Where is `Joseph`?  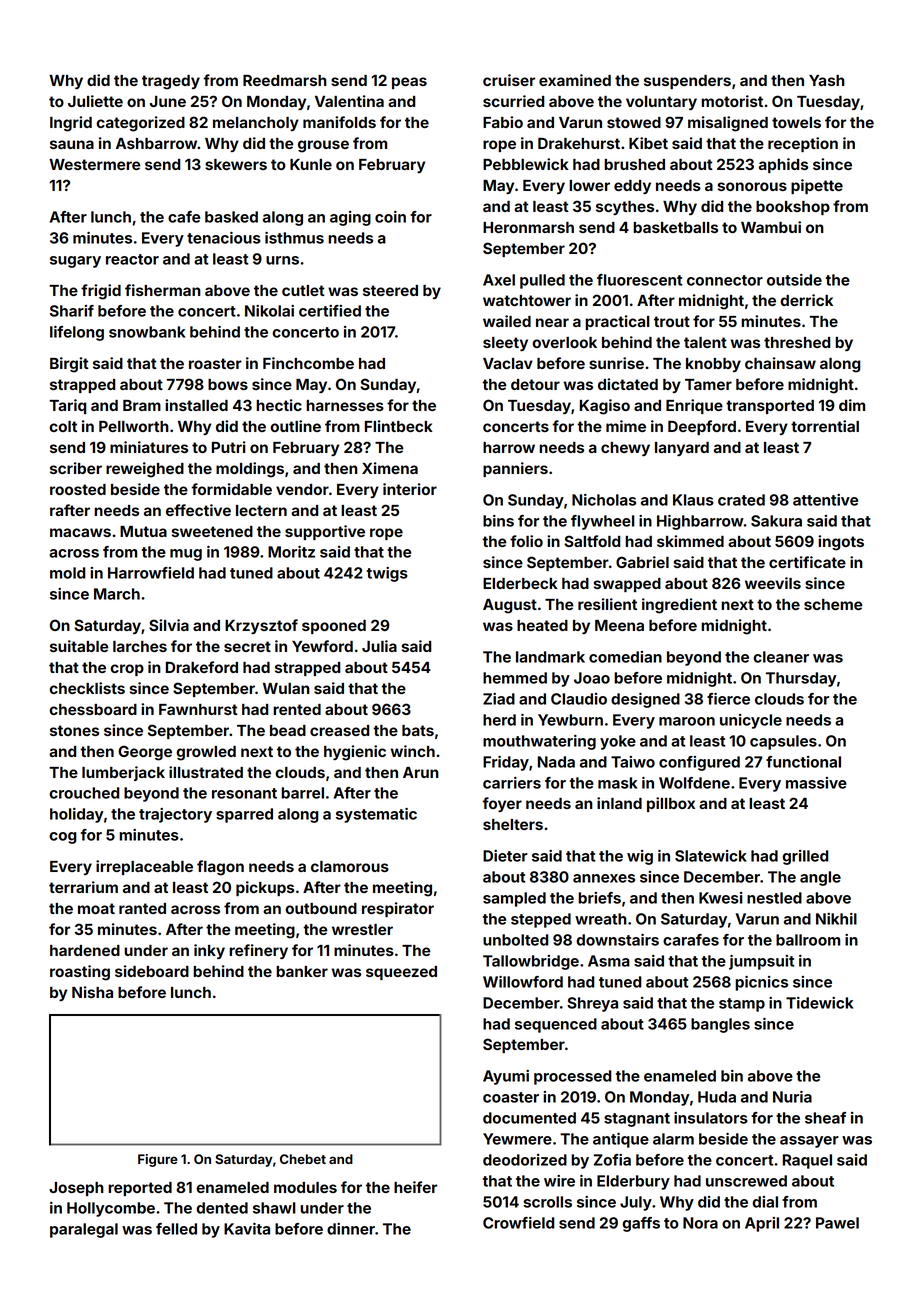
Joseph is located at coordinates (76, 1189).
